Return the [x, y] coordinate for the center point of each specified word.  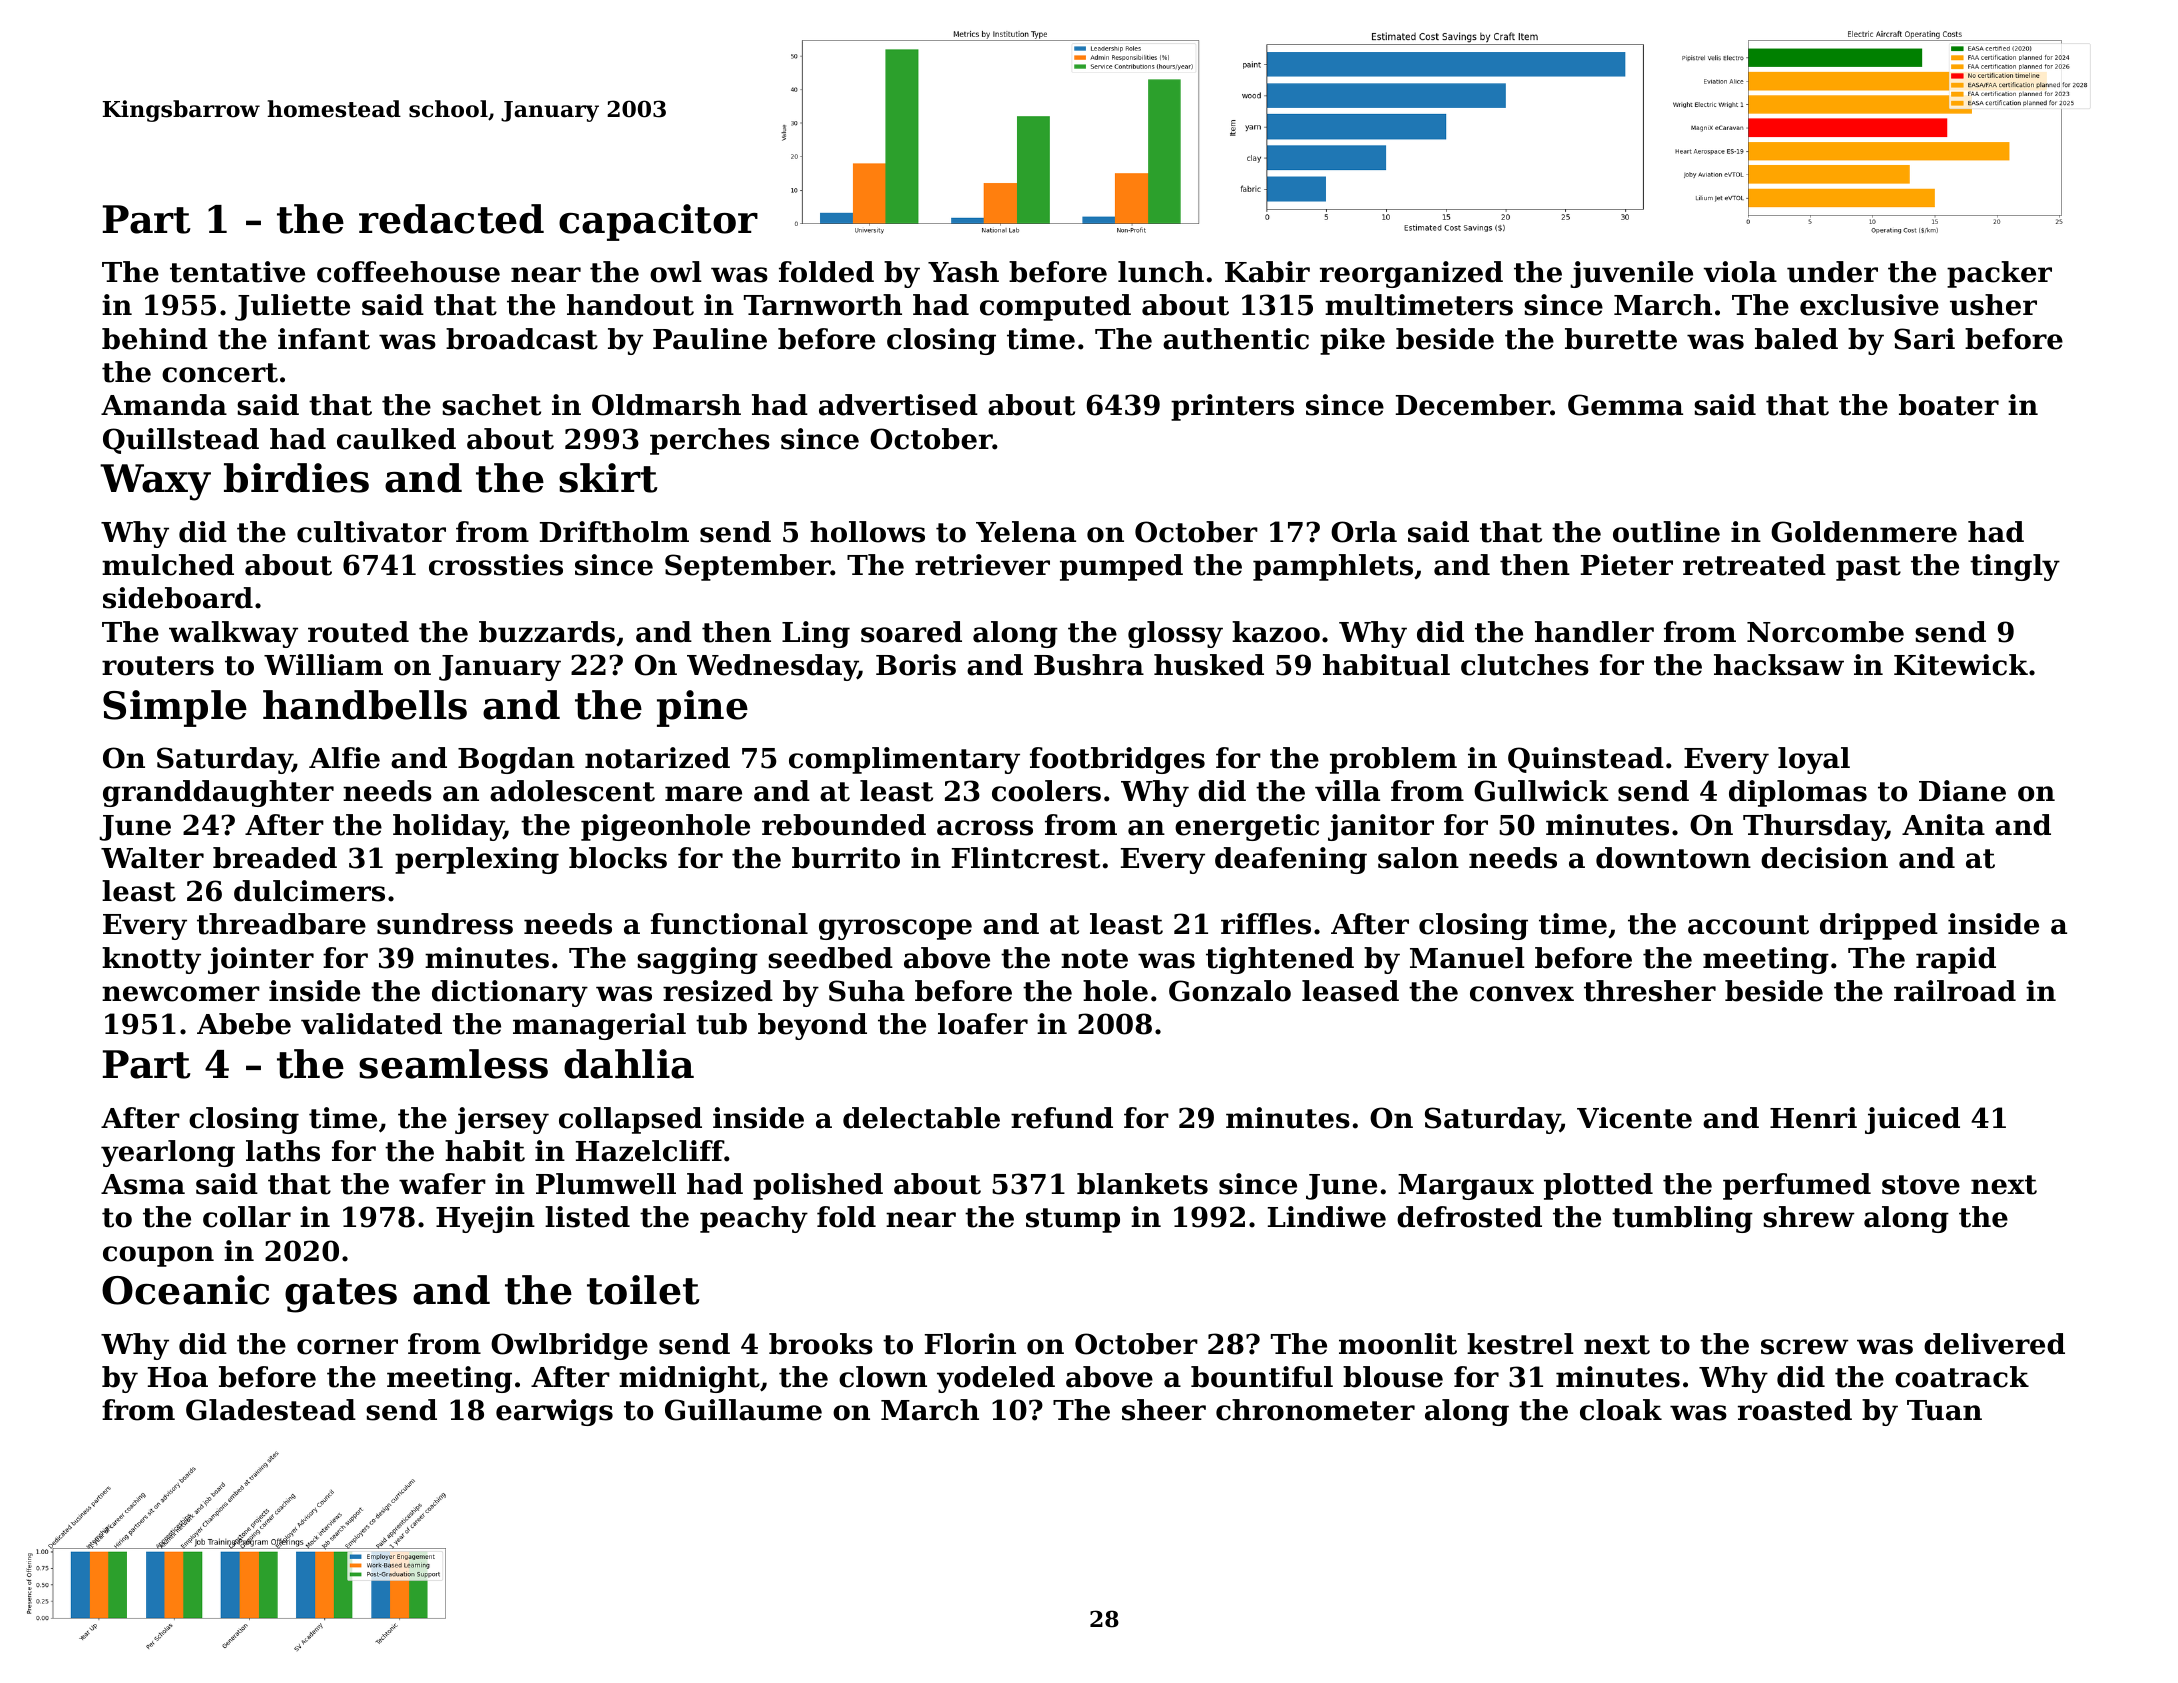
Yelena [1026, 532]
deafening [1291, 860]
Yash [963, 272]
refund [1062, 1118]
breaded [275, 858]
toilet [643, 1290]
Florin [970, 1344]
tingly [2015, 567]
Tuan [1944, 1410]
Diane [1962, 791]
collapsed [630, 1120]
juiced [1912, 1120]
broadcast [522, 339]
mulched [168, 565]
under [1832, 272]
